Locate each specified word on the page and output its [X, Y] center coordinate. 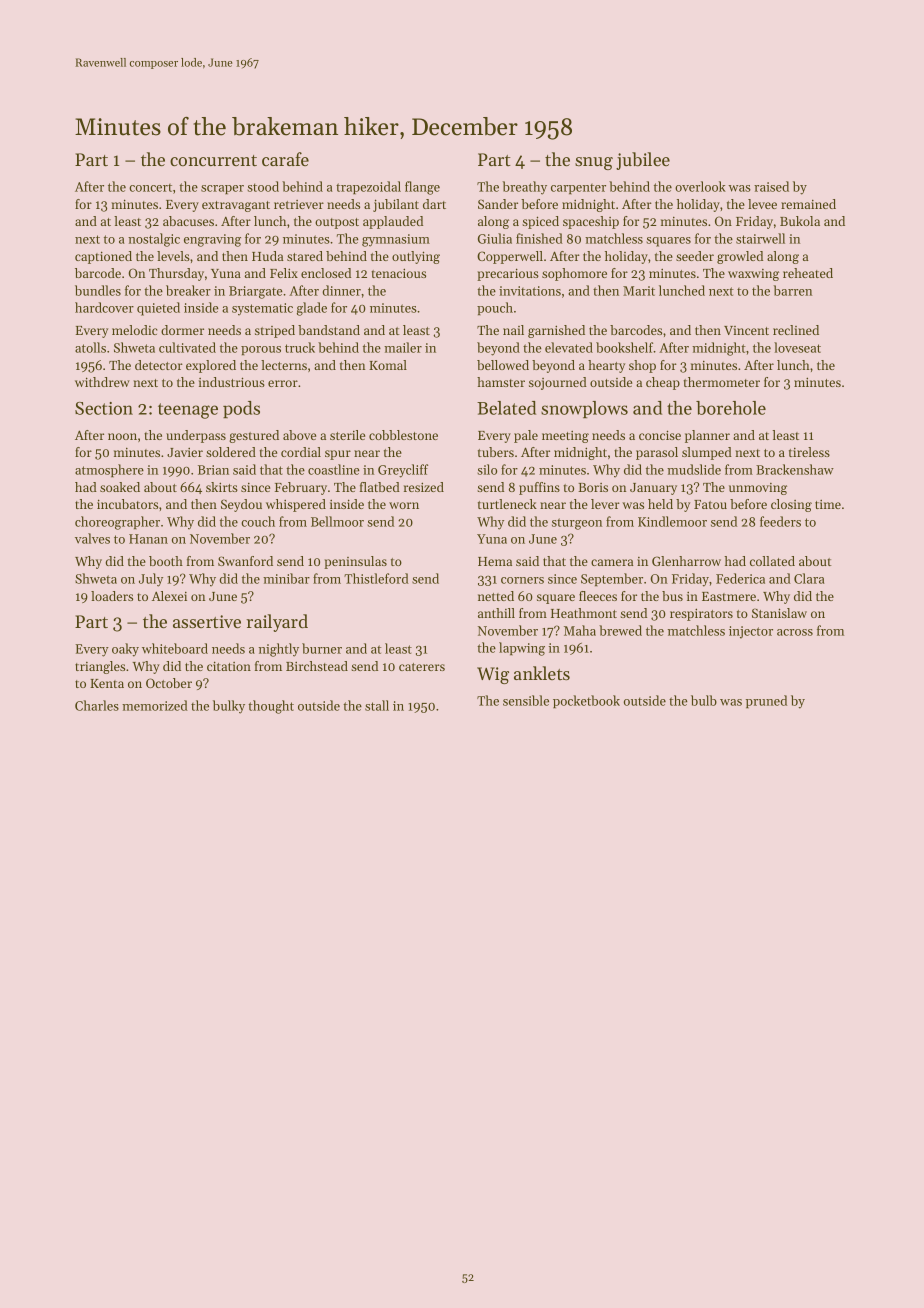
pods [241, 409]
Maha [580, 630]
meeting [565, 437]
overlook [700, 186]
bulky [229, 707]
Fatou [710, 504]
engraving [212, 240]
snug [594, 163]
